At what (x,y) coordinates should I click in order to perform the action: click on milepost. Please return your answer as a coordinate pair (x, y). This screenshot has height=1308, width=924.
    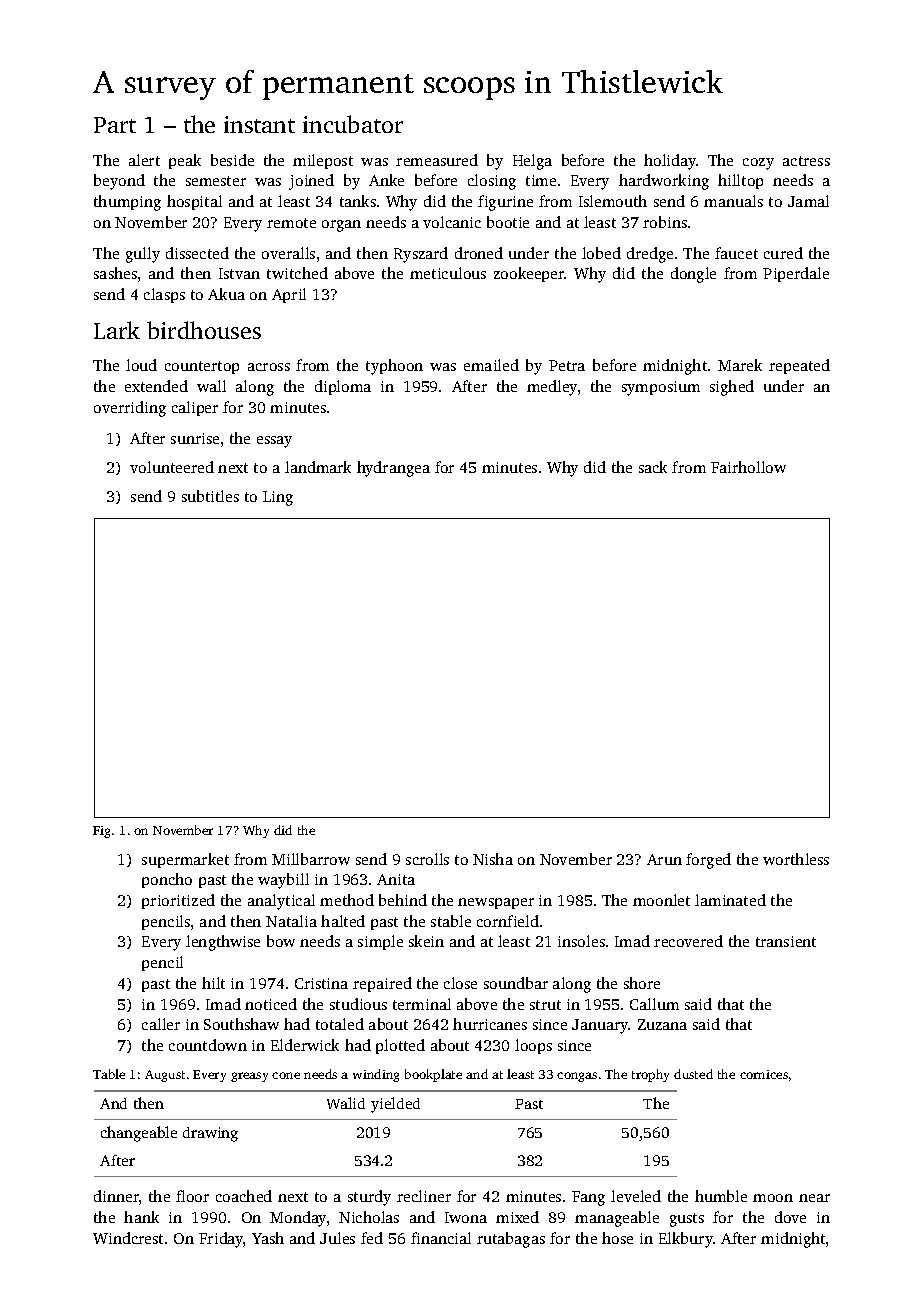
    Looking at the image, I should click on (323, 161).
